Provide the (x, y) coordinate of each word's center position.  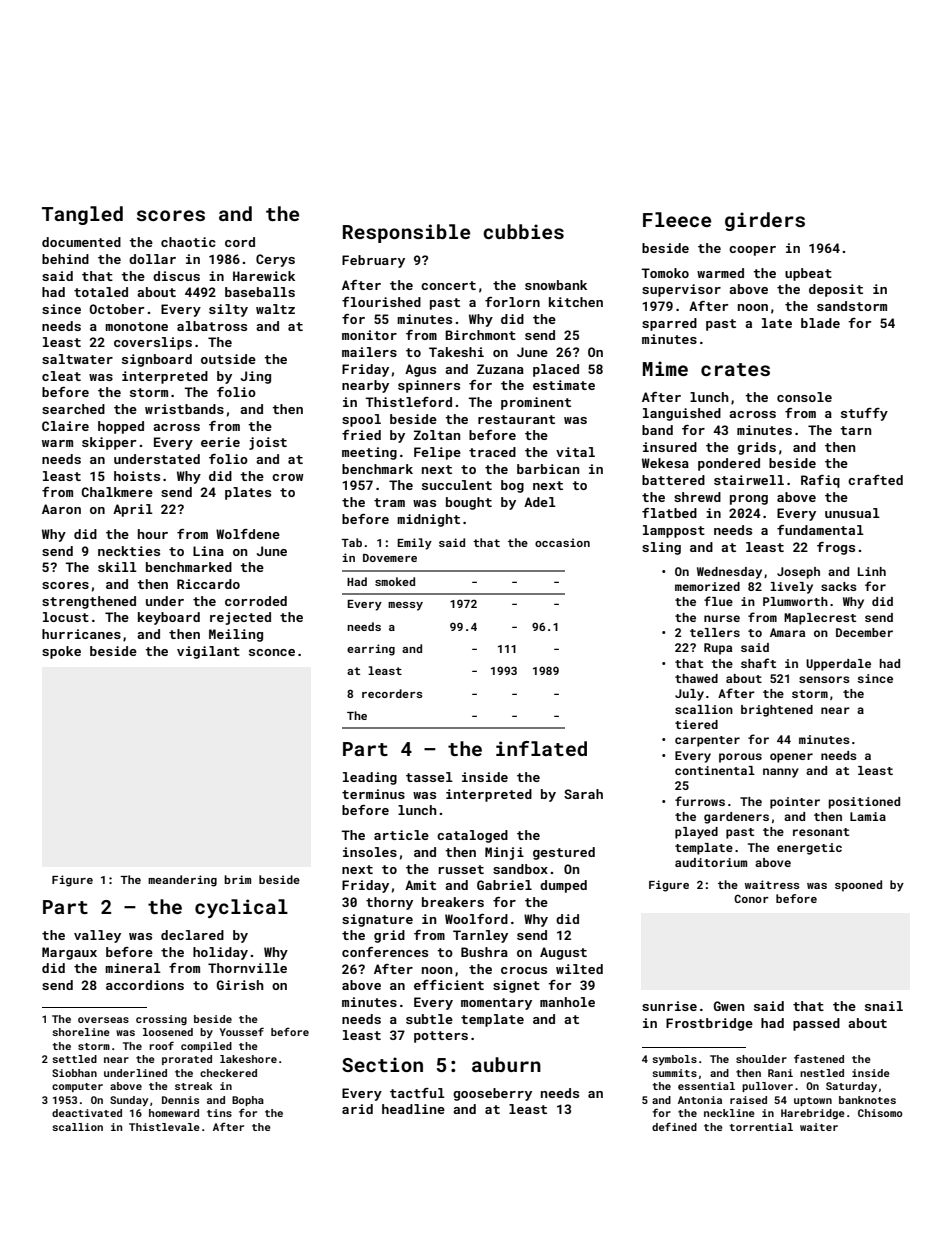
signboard (157, 360)
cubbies (523, 231)
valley (97, 936)
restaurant (516, 419)
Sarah (583, 794)
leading (370, 778)
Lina (208, 551)
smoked (395, 581)
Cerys (275, 260)
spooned (858, 886)
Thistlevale (164, 1127)
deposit (836, 290)
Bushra (484, 952)
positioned (864, 803)
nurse (722, 618)
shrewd (697, 497)
